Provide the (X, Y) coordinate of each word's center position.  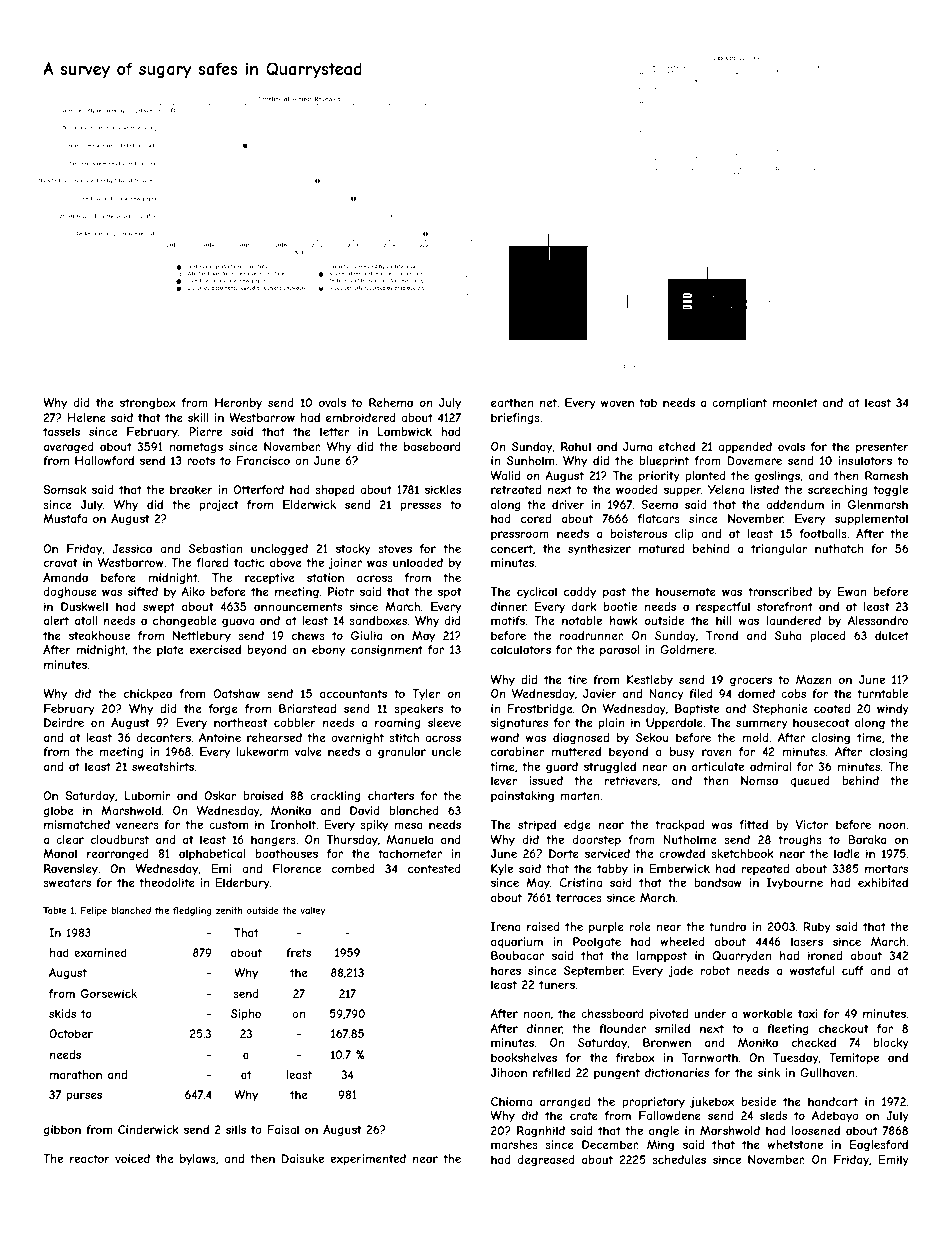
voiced (132, 1158)
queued (810, 781)
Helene (87, 417)
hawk (624, 620)
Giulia (366, 635)
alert (56, 620)
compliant (739, 404)
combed (353, 868)
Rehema (391, 402)
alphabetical (212, 854)
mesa (408, 825)
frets (298, 952)
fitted (753, 824)
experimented (368, 1160)
